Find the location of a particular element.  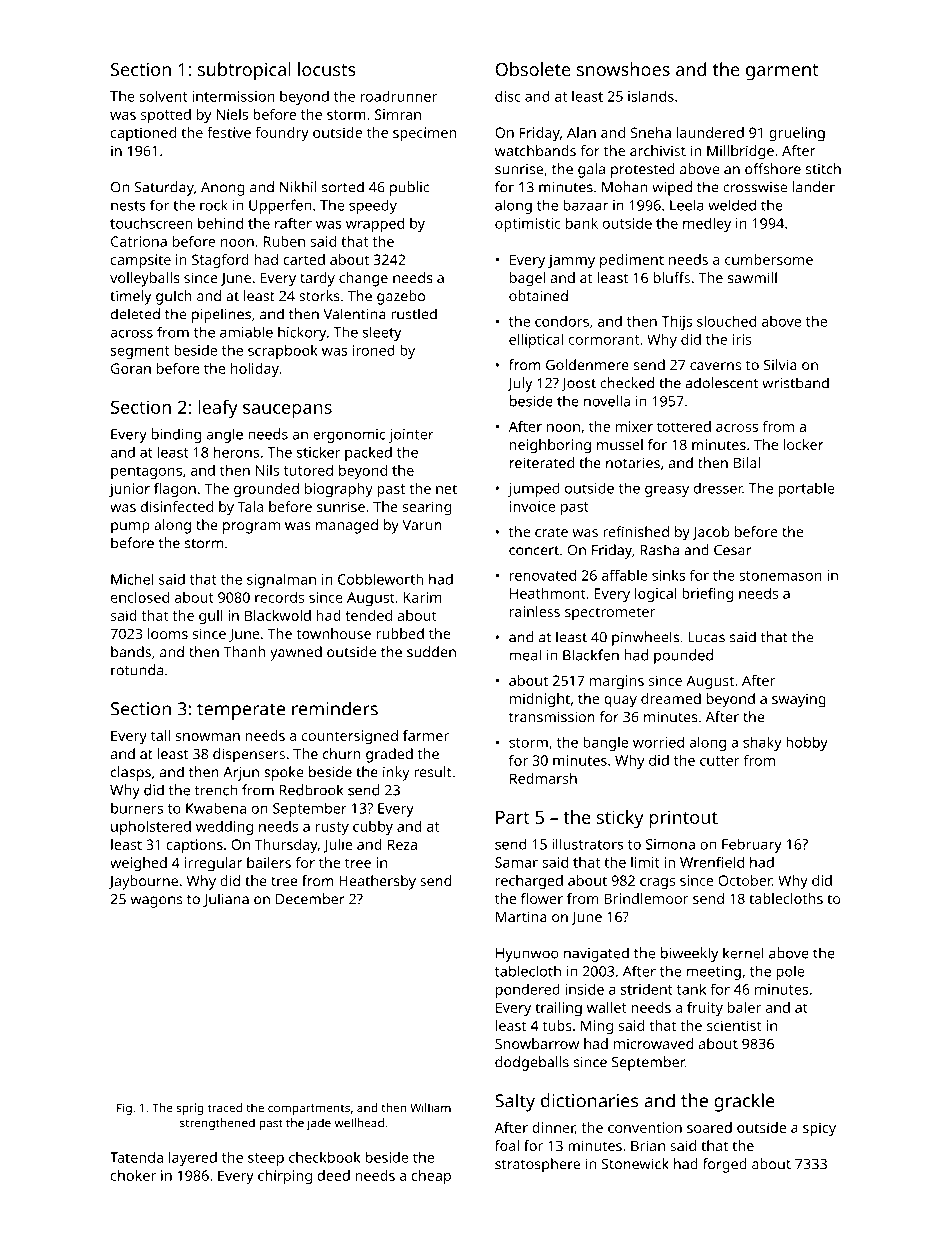

pentagons is located at coordinates (146, 472).
